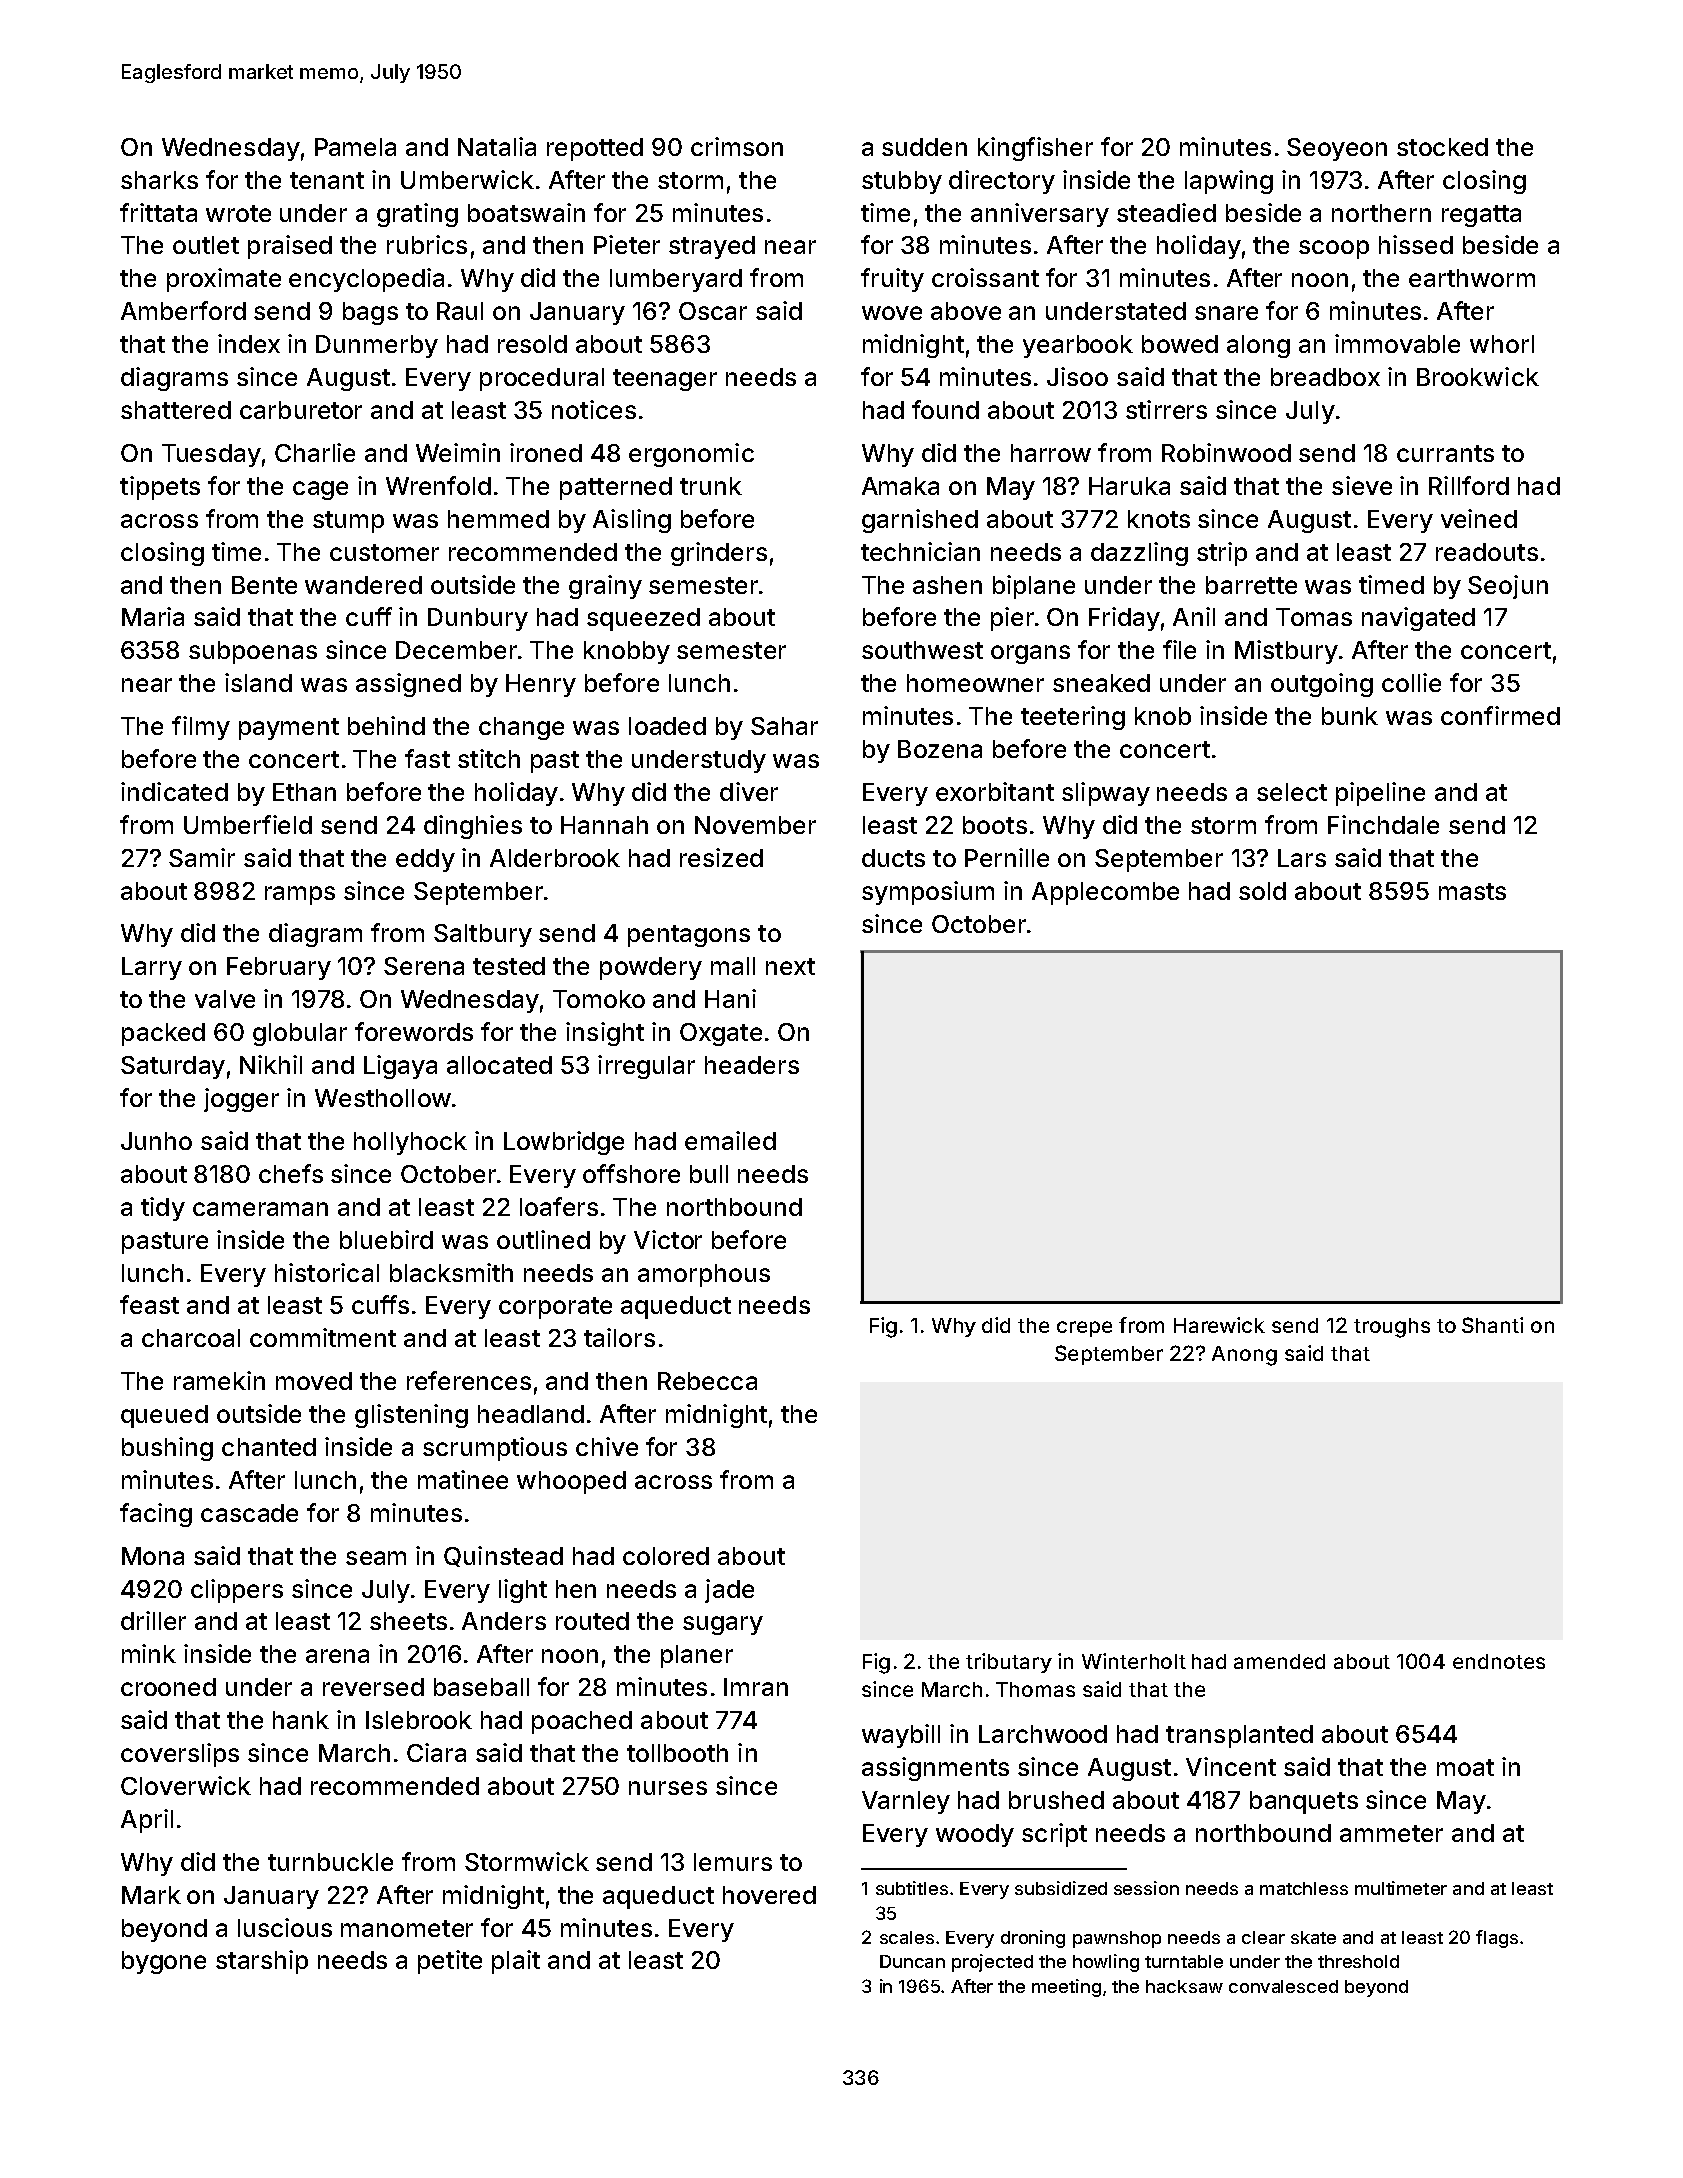  Describe the element at coordinates (752, 1065) in the screenshot. I see `headers` at that location.
